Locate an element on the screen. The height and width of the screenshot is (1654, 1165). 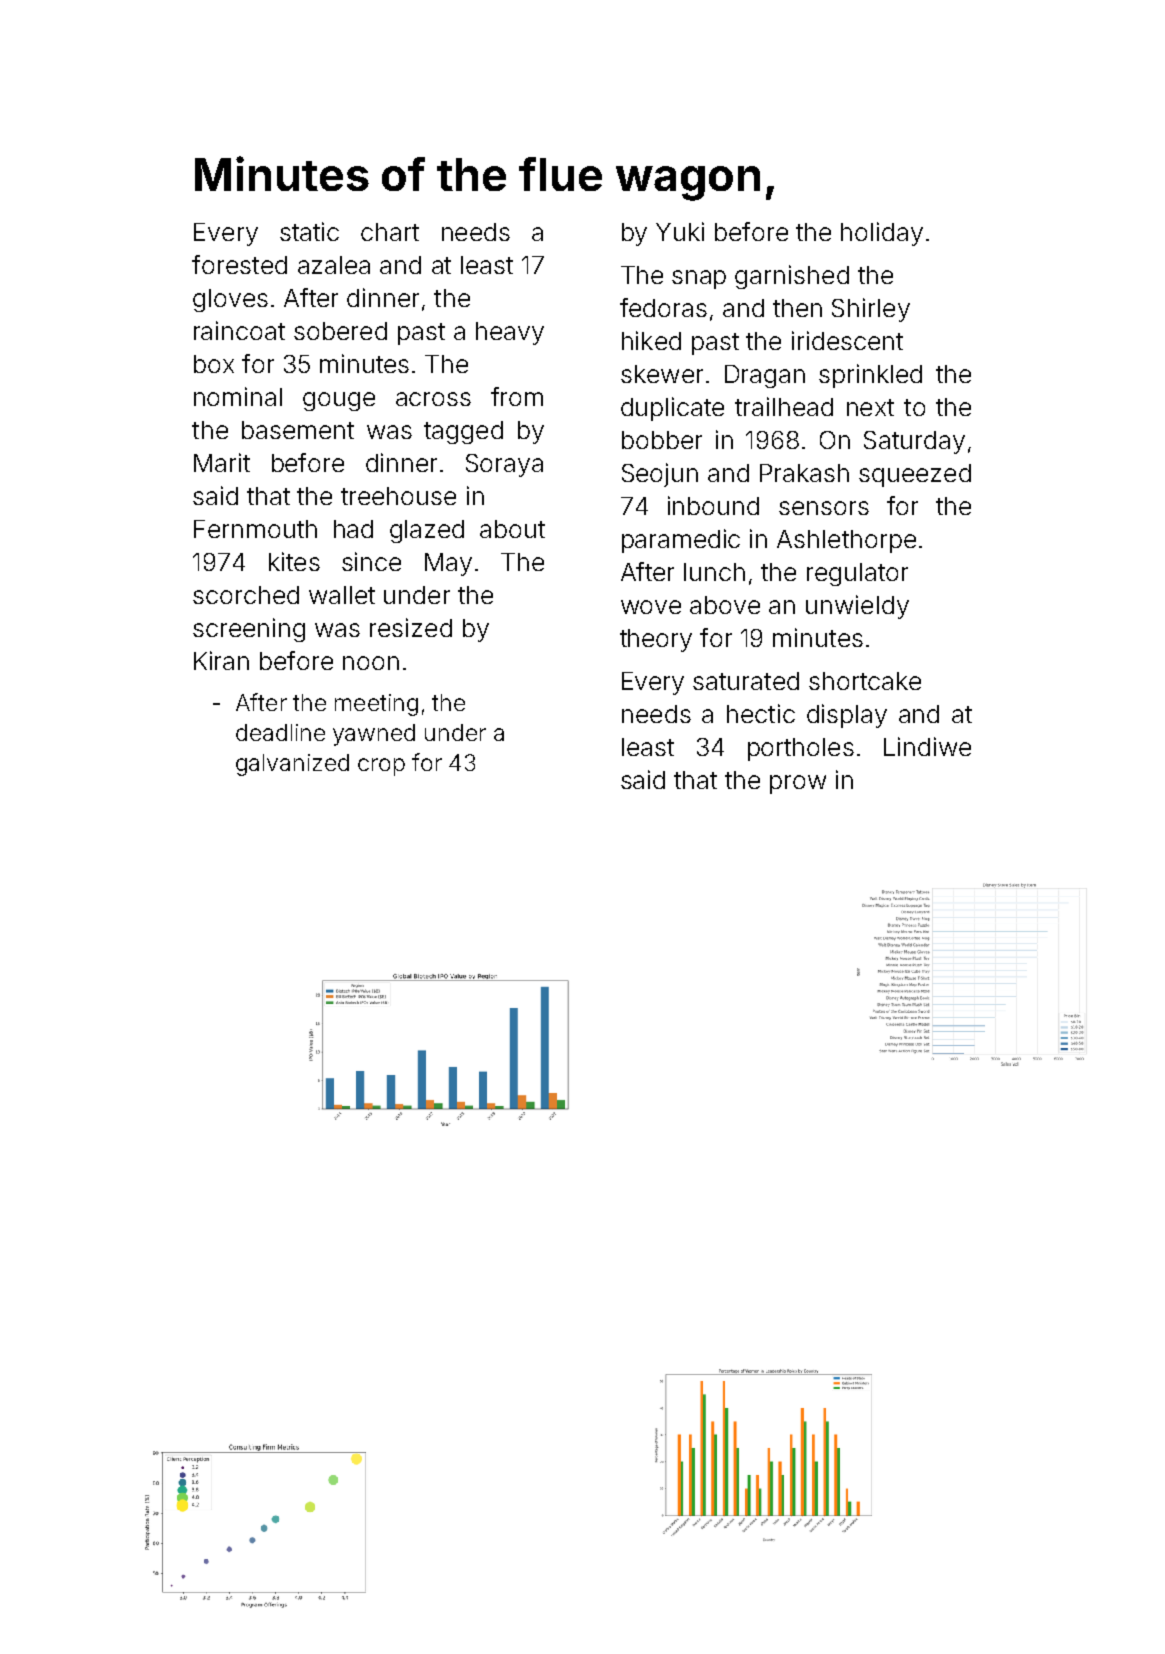
static is located at coordinates (309, 231).
